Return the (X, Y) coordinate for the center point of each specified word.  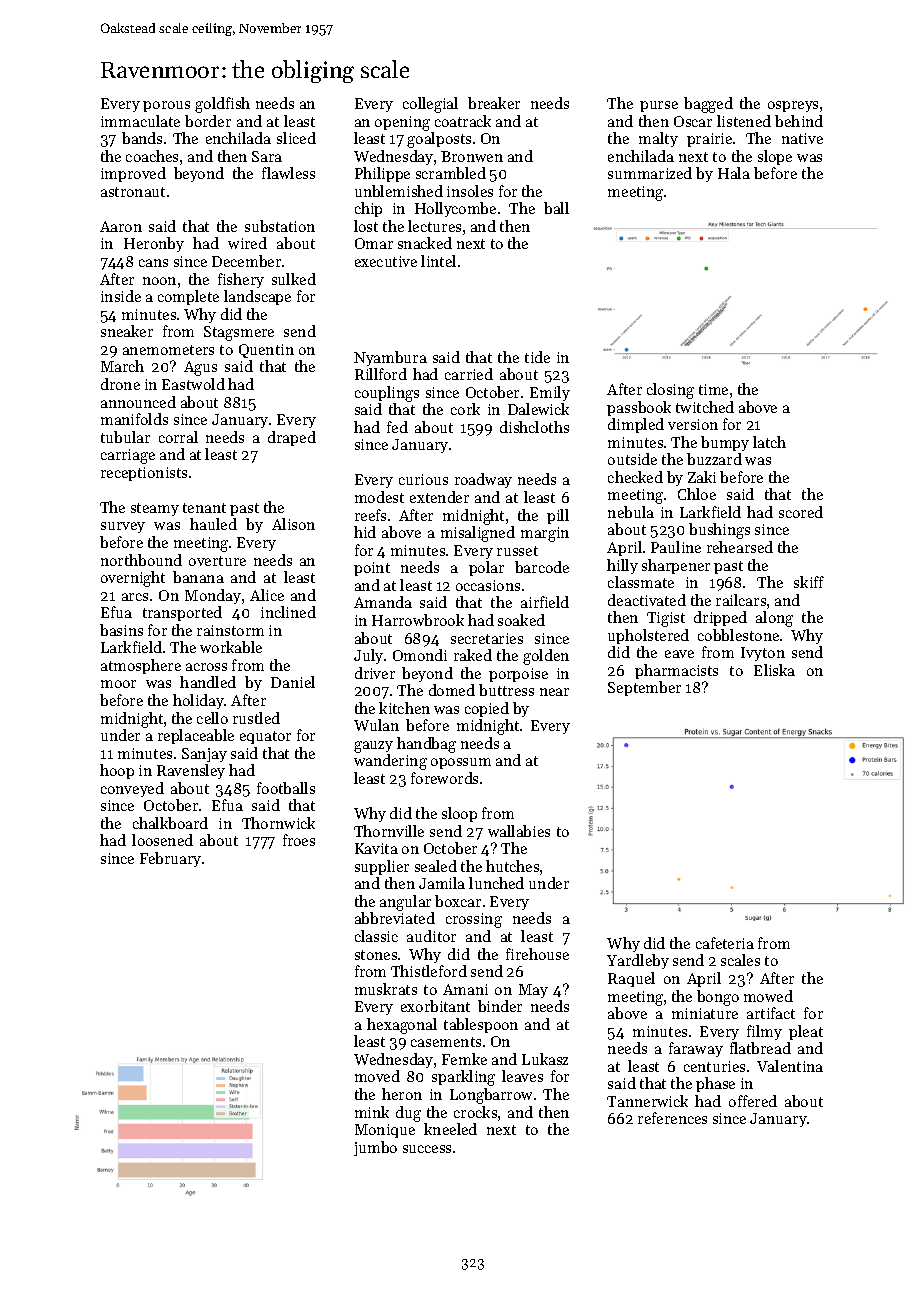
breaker (494, 103)
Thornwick (278, 823)
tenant (204, 508)
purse (659, 106)
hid (365, 532)
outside (632, 459)
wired (247, 243)
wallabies (519, 831)
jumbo (375, 1148)
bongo (718, 998)
